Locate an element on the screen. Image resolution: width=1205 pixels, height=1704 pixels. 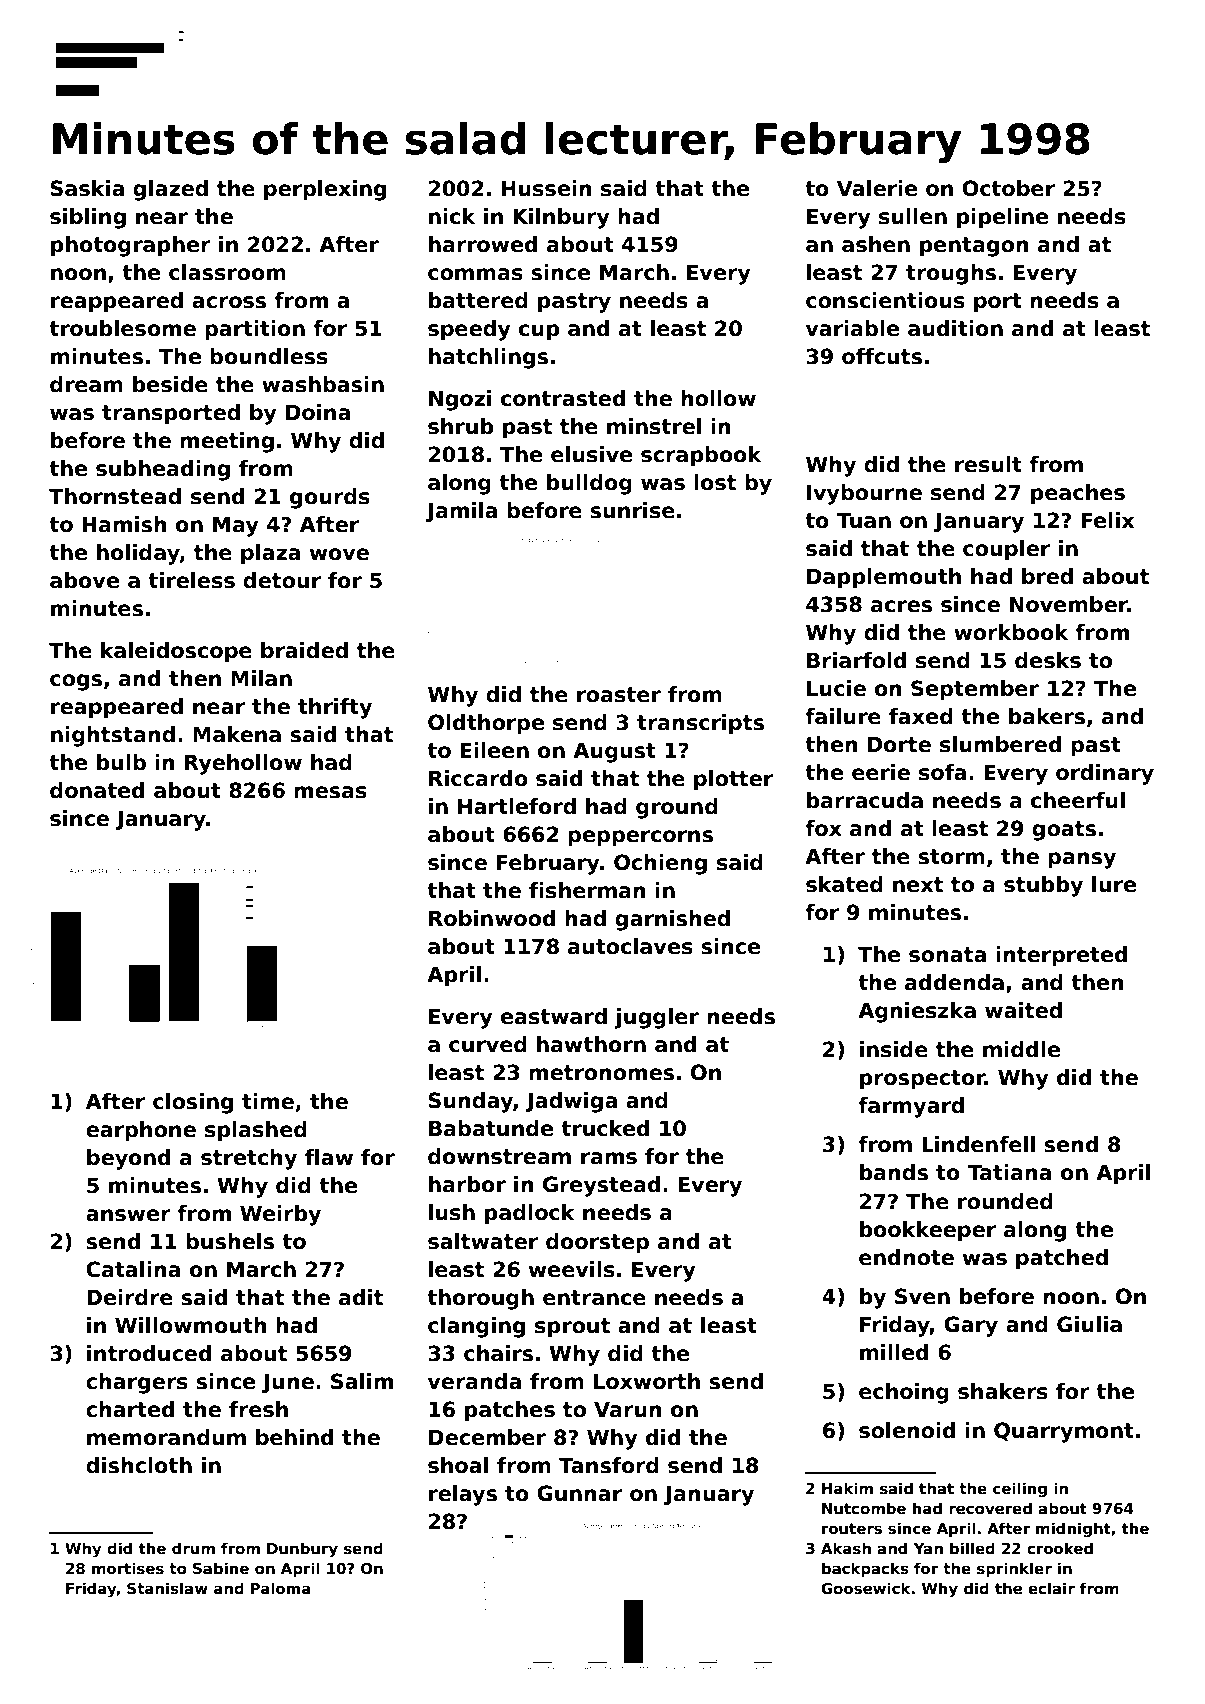
Kilnbury is located at coordinates (561, 218).
